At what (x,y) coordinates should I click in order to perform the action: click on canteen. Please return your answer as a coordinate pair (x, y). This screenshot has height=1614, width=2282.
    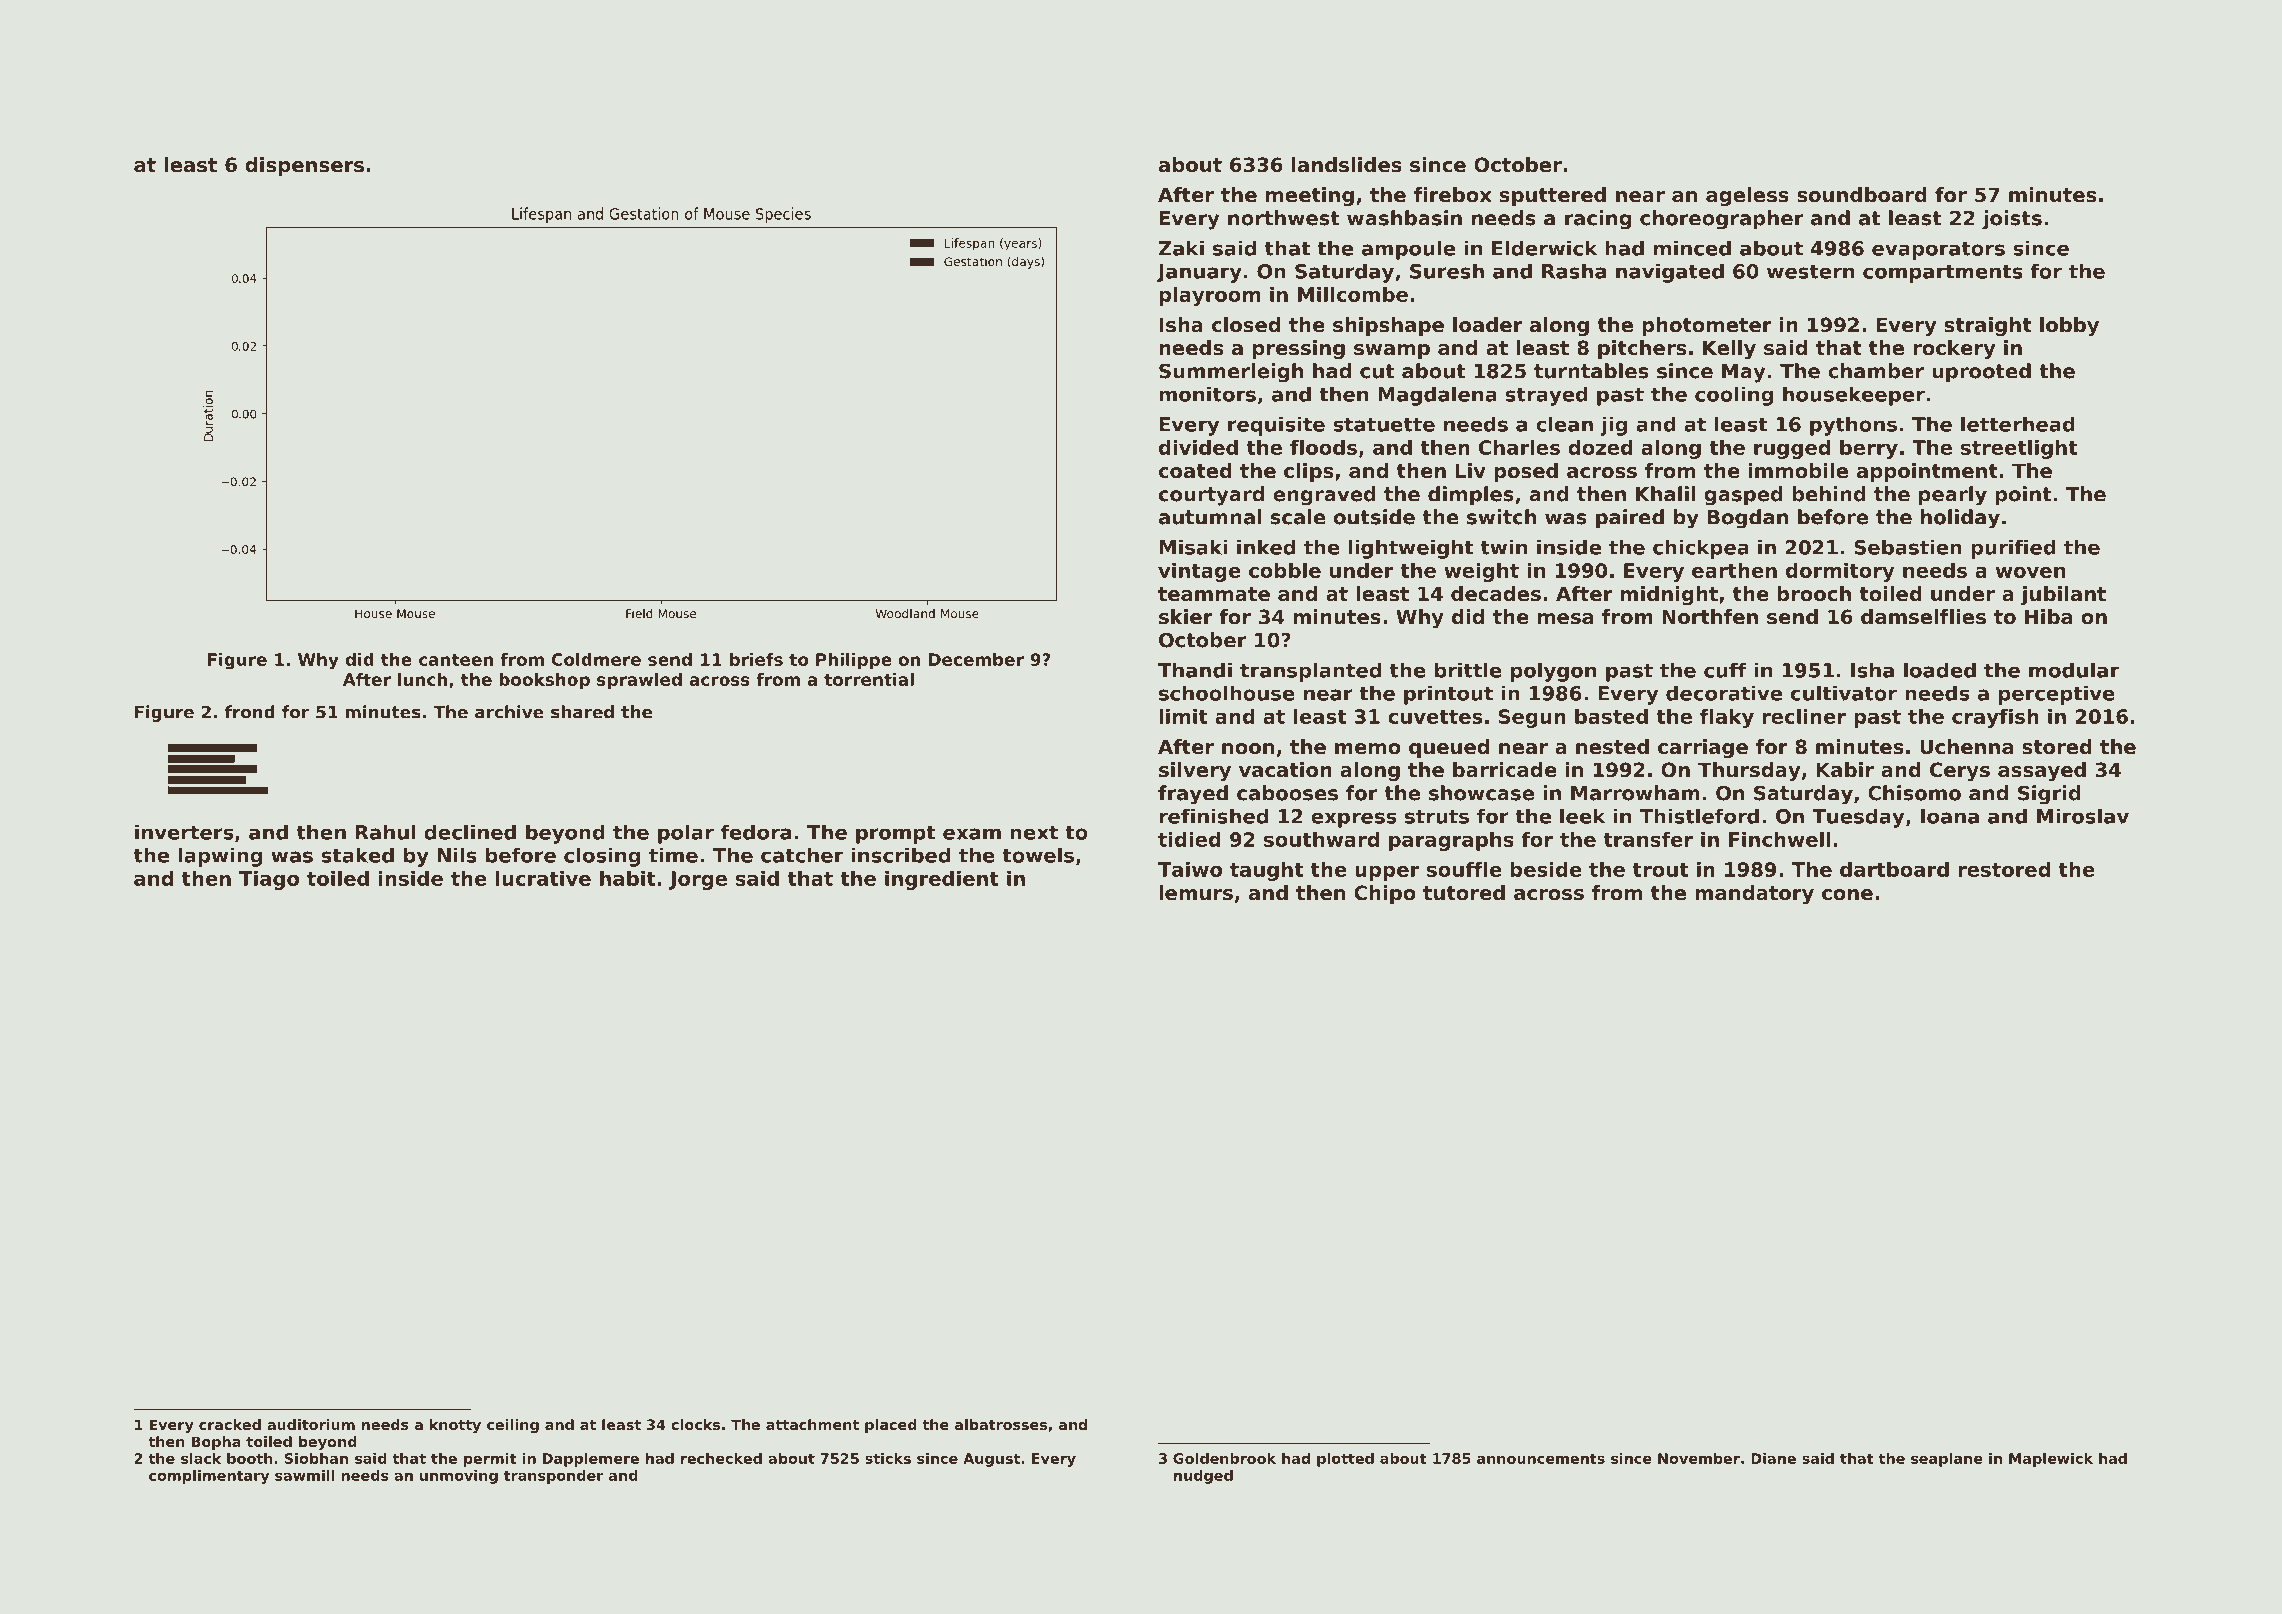
    Looking at the image, I should click on (456, 660).
